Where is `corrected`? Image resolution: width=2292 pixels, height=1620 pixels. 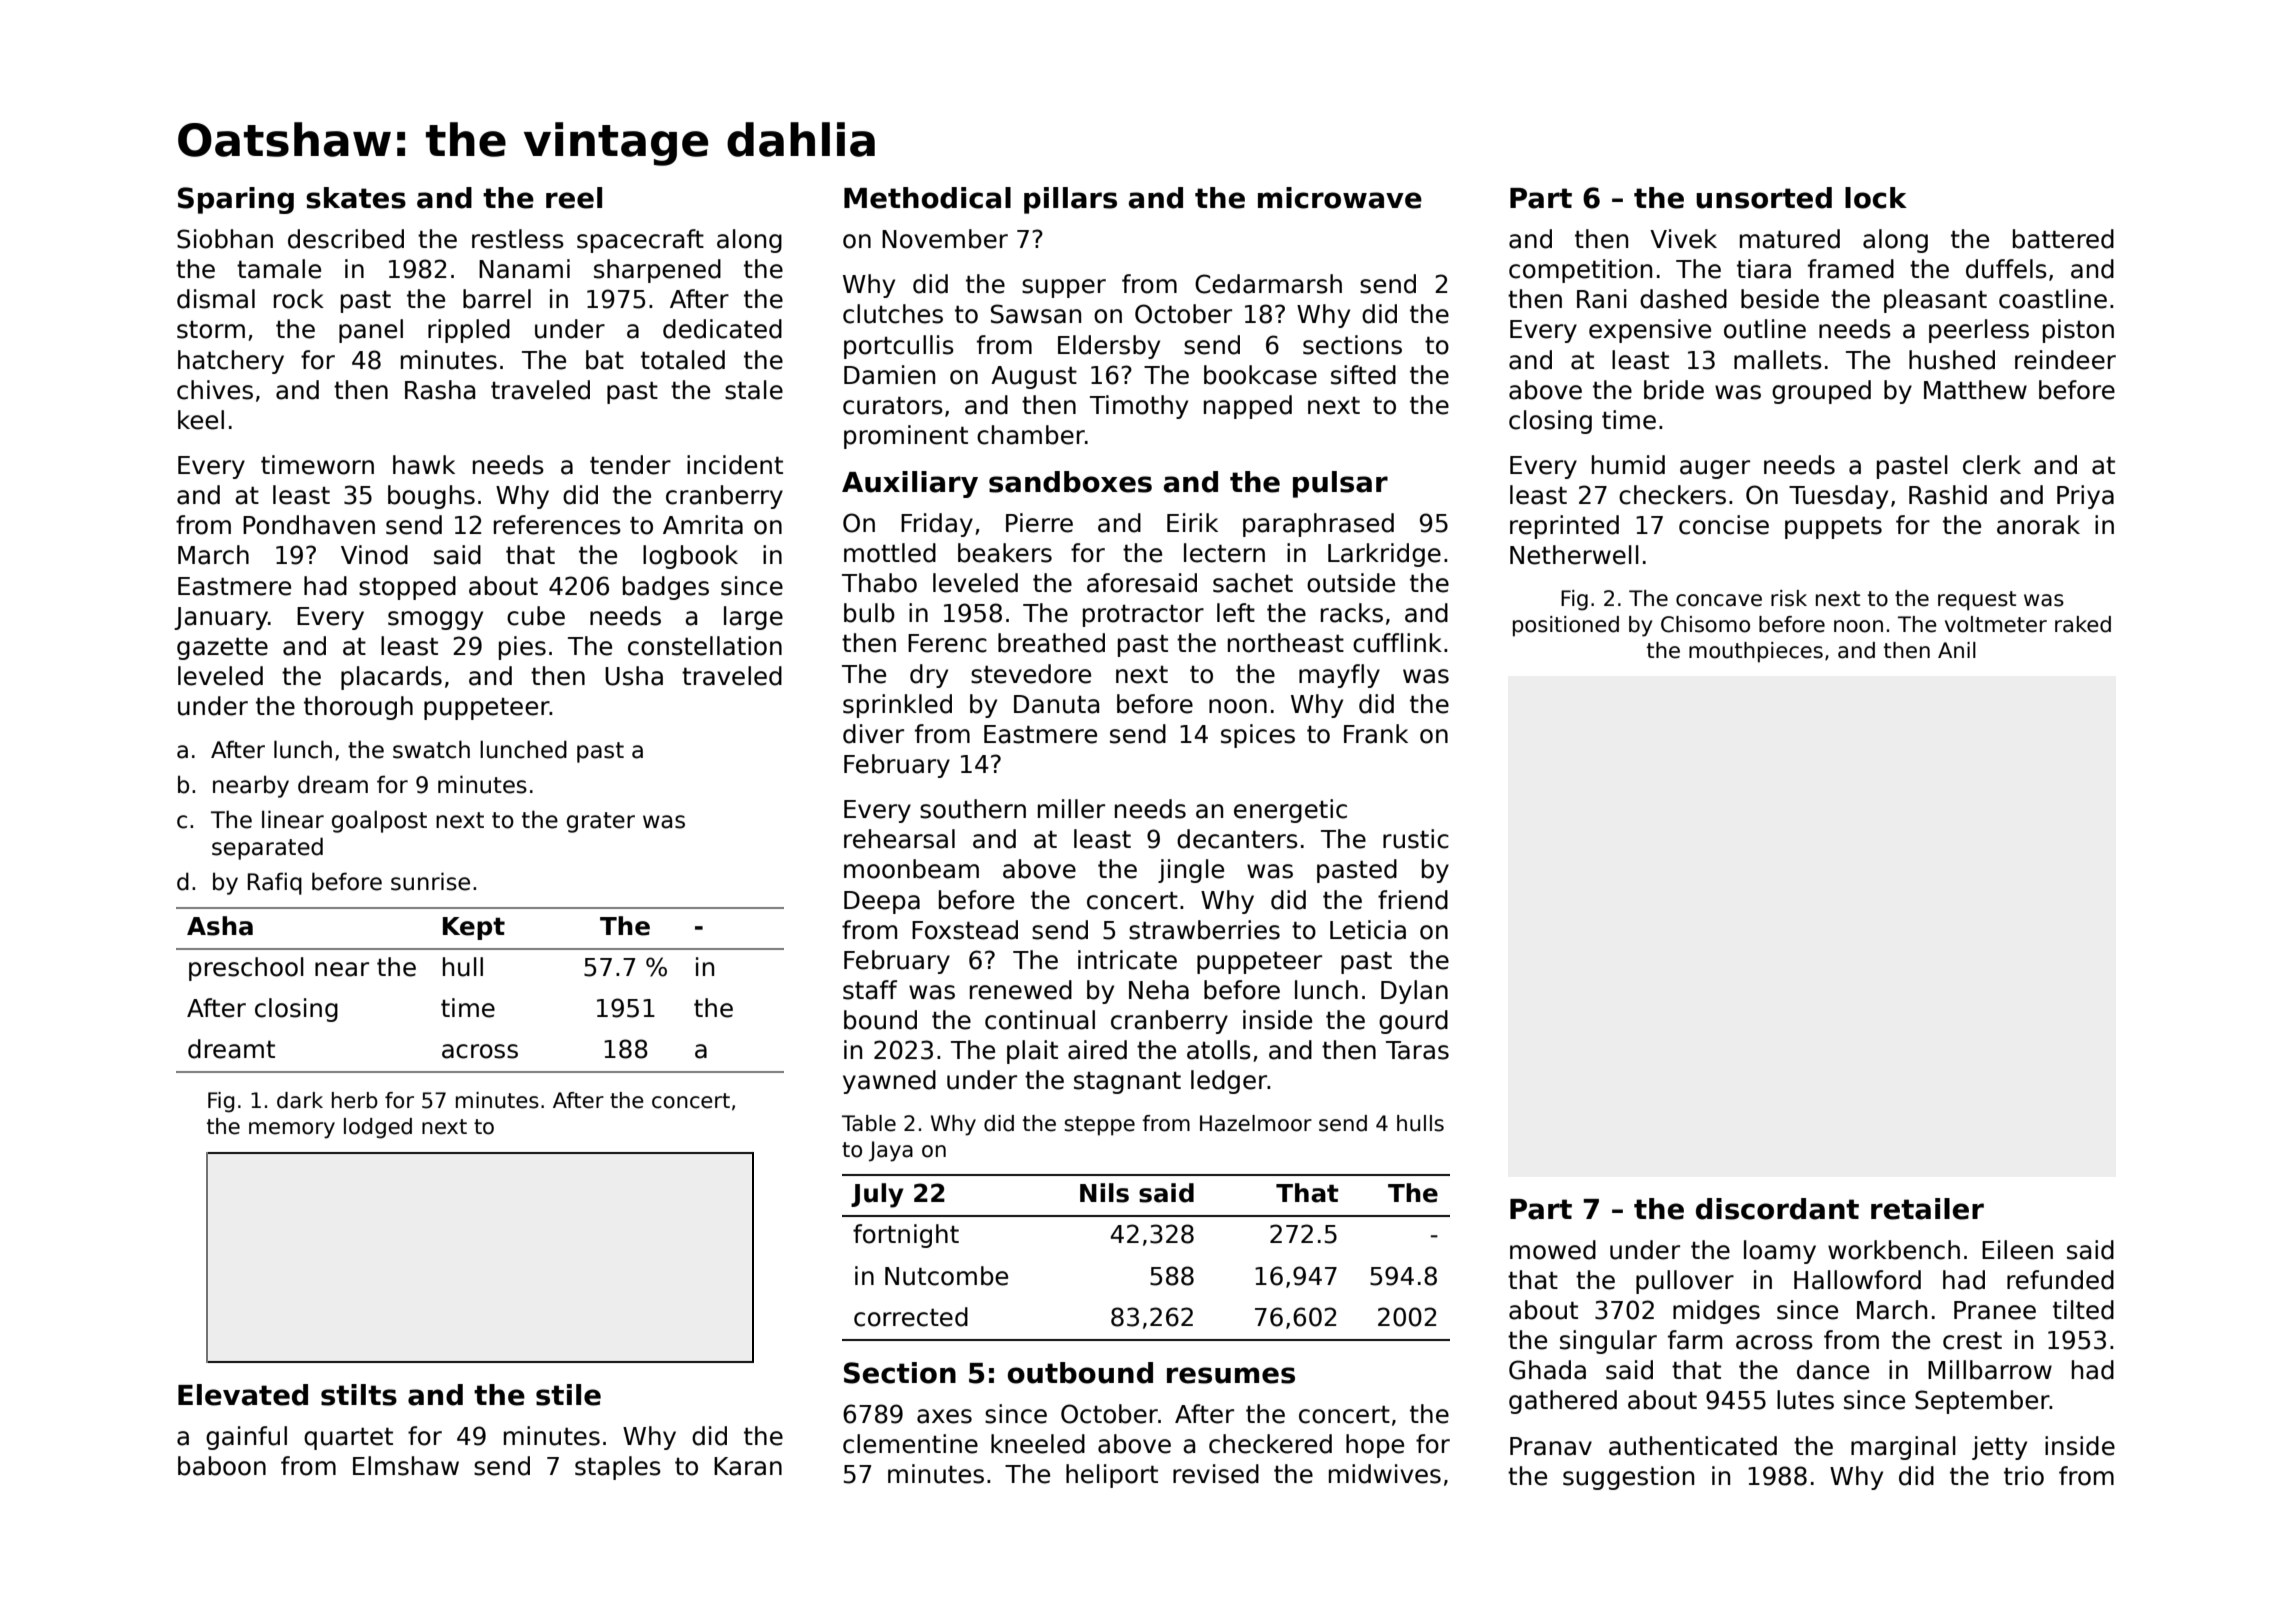
corrected is located at coordinates (911, 1317).
